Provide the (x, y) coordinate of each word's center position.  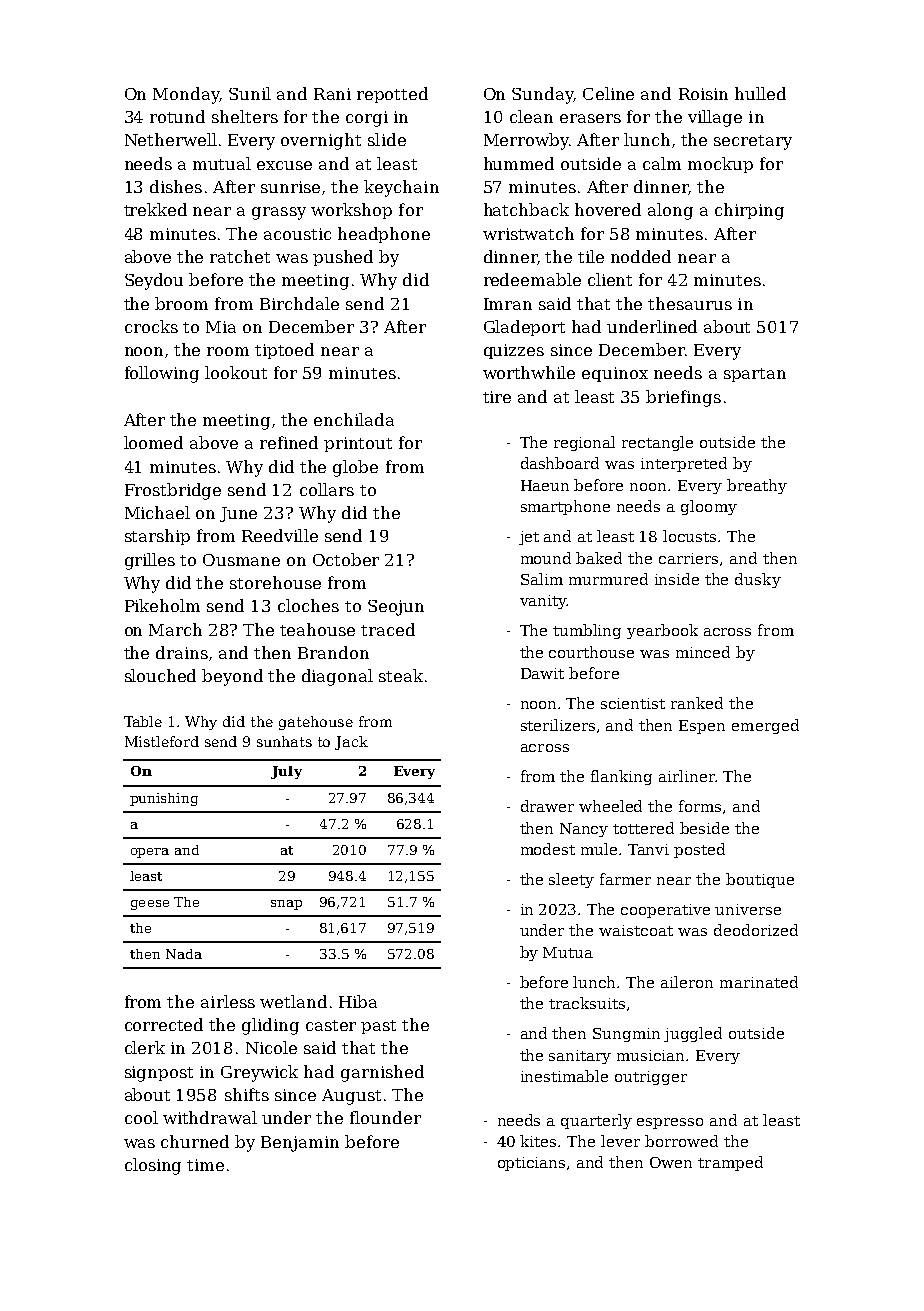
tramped (730, 1163)
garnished (382, 1073)
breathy (757, 486)
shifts (247, 1094)
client (610, 279)
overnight (321, 141)
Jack (351, 743)
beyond (232, 677)
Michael (157, 512)
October (346, 559)
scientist (633, 703)
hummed (519, 163)
